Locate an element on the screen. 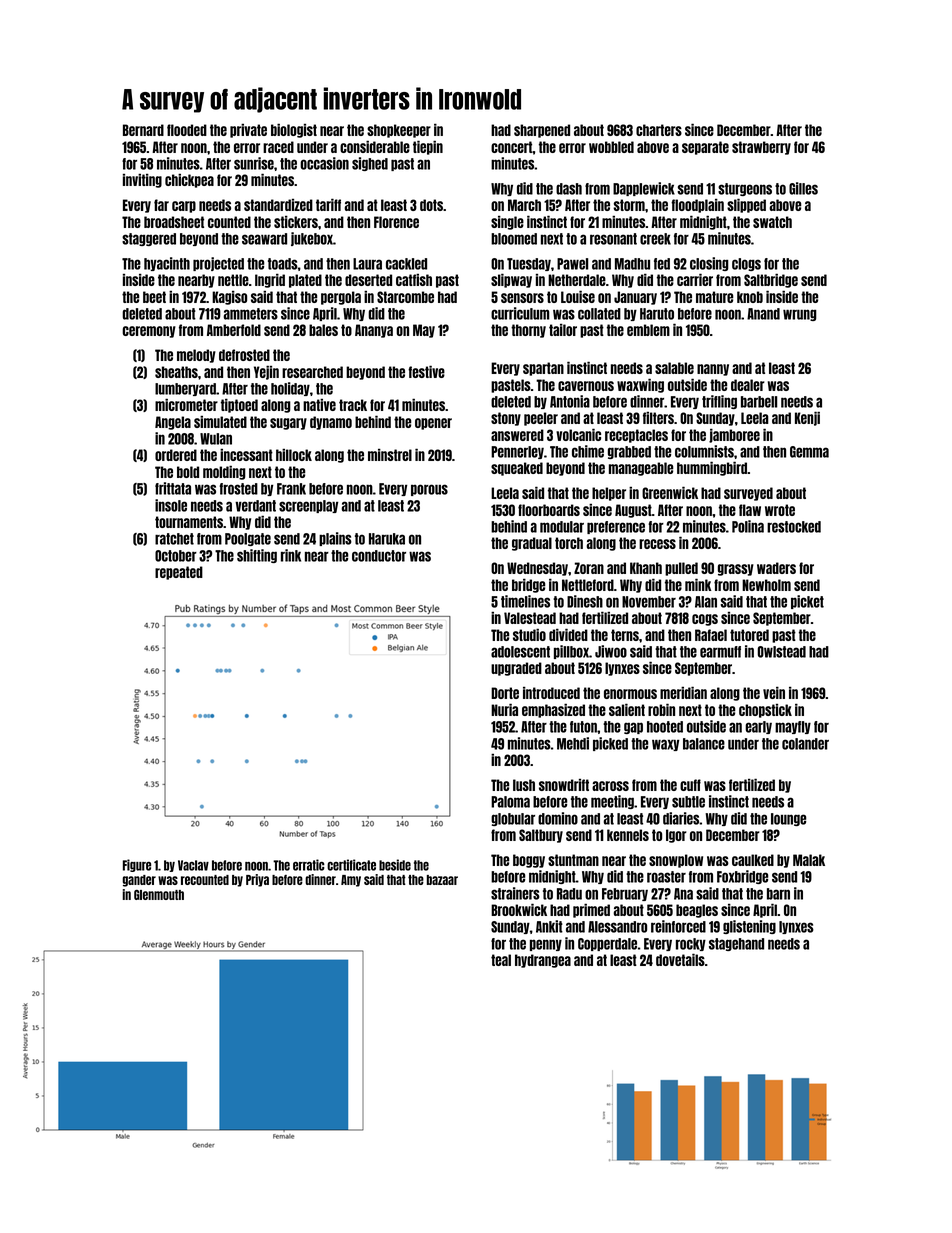  Bernard is located at coordinates (143, 130).
